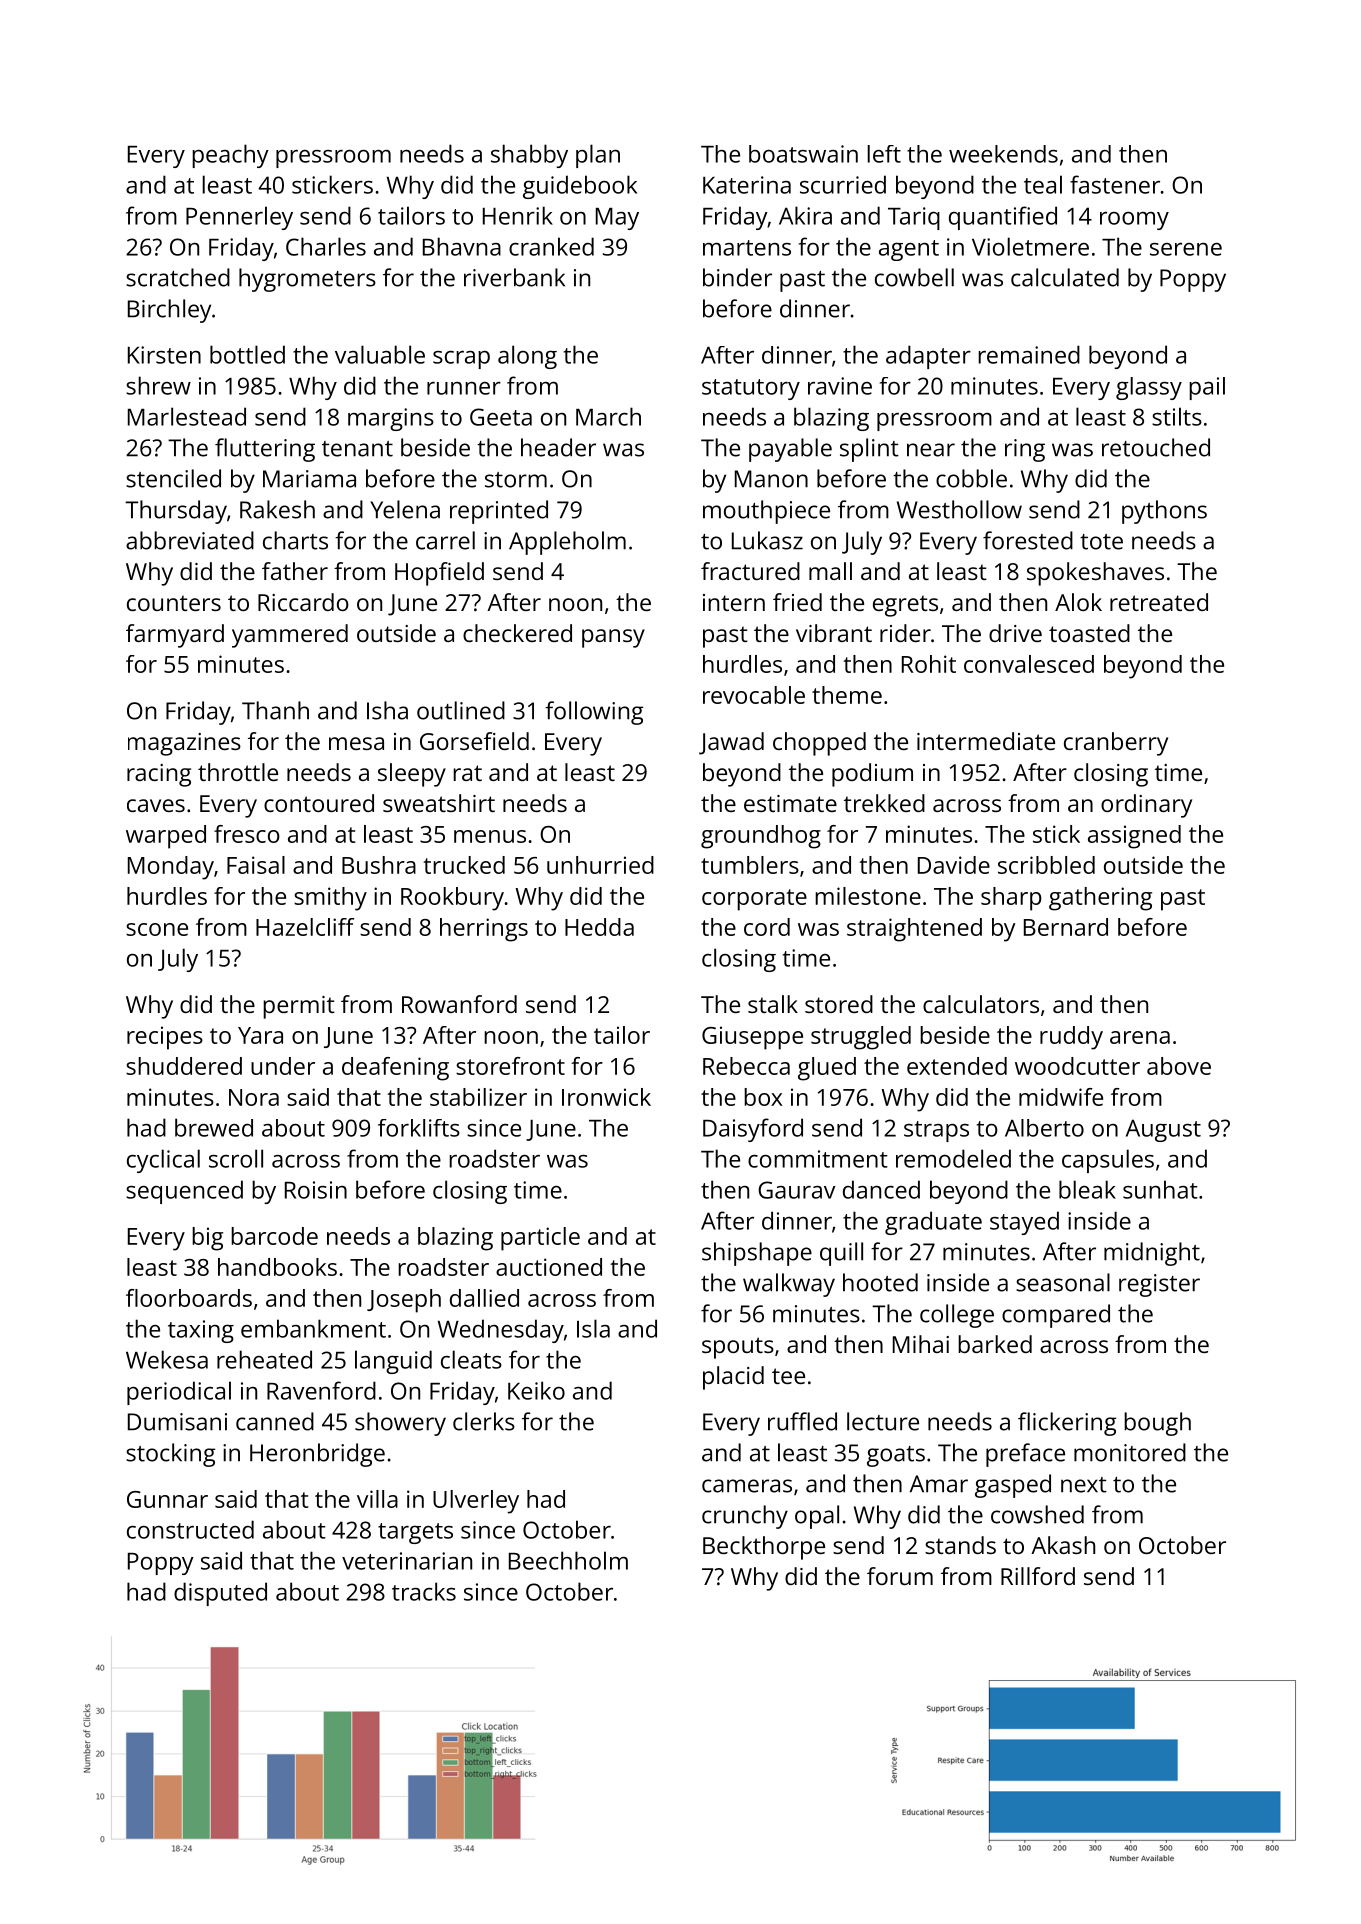 The width and height of the screenshot is (1361, 1924). Describe the element at coordinates (598, 156) in the screenshot. I see `plan` at that location.
